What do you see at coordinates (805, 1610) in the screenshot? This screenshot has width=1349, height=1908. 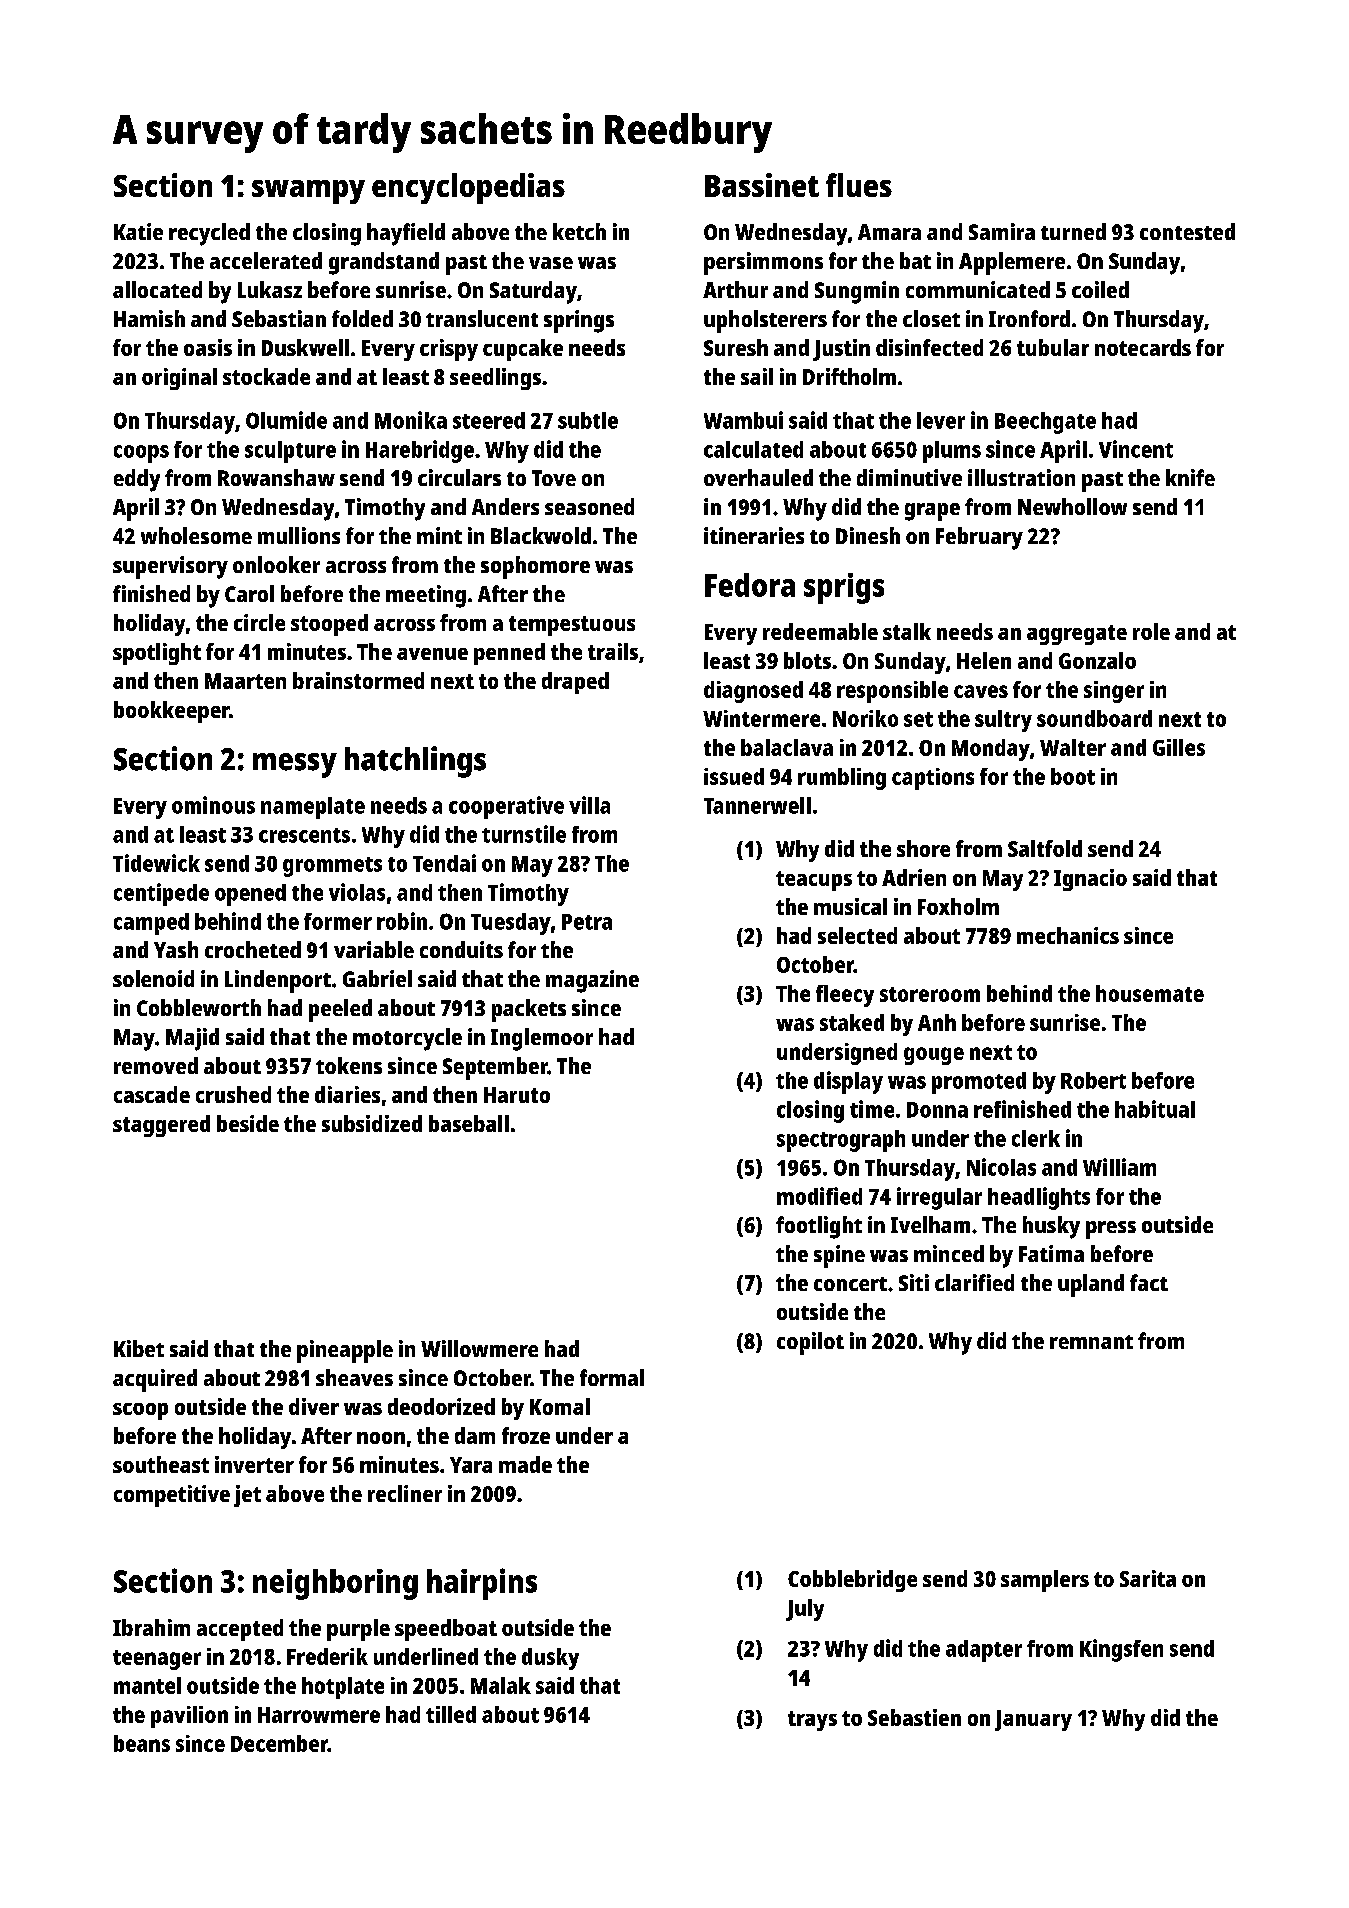 I see `July` at bounding box center [805, 1610].
